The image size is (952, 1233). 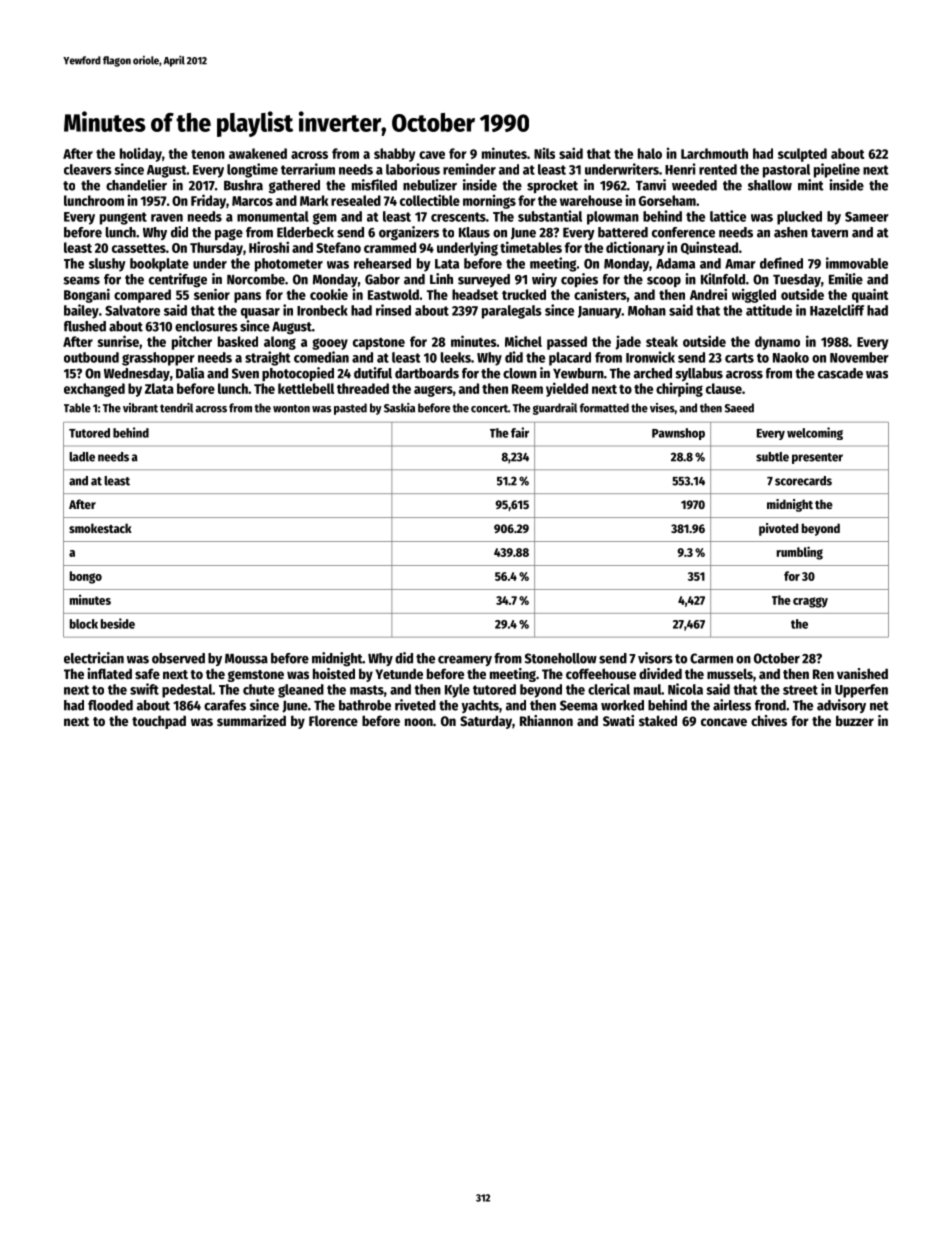 I want to click on cleavers, so click(x=88, y=169).
